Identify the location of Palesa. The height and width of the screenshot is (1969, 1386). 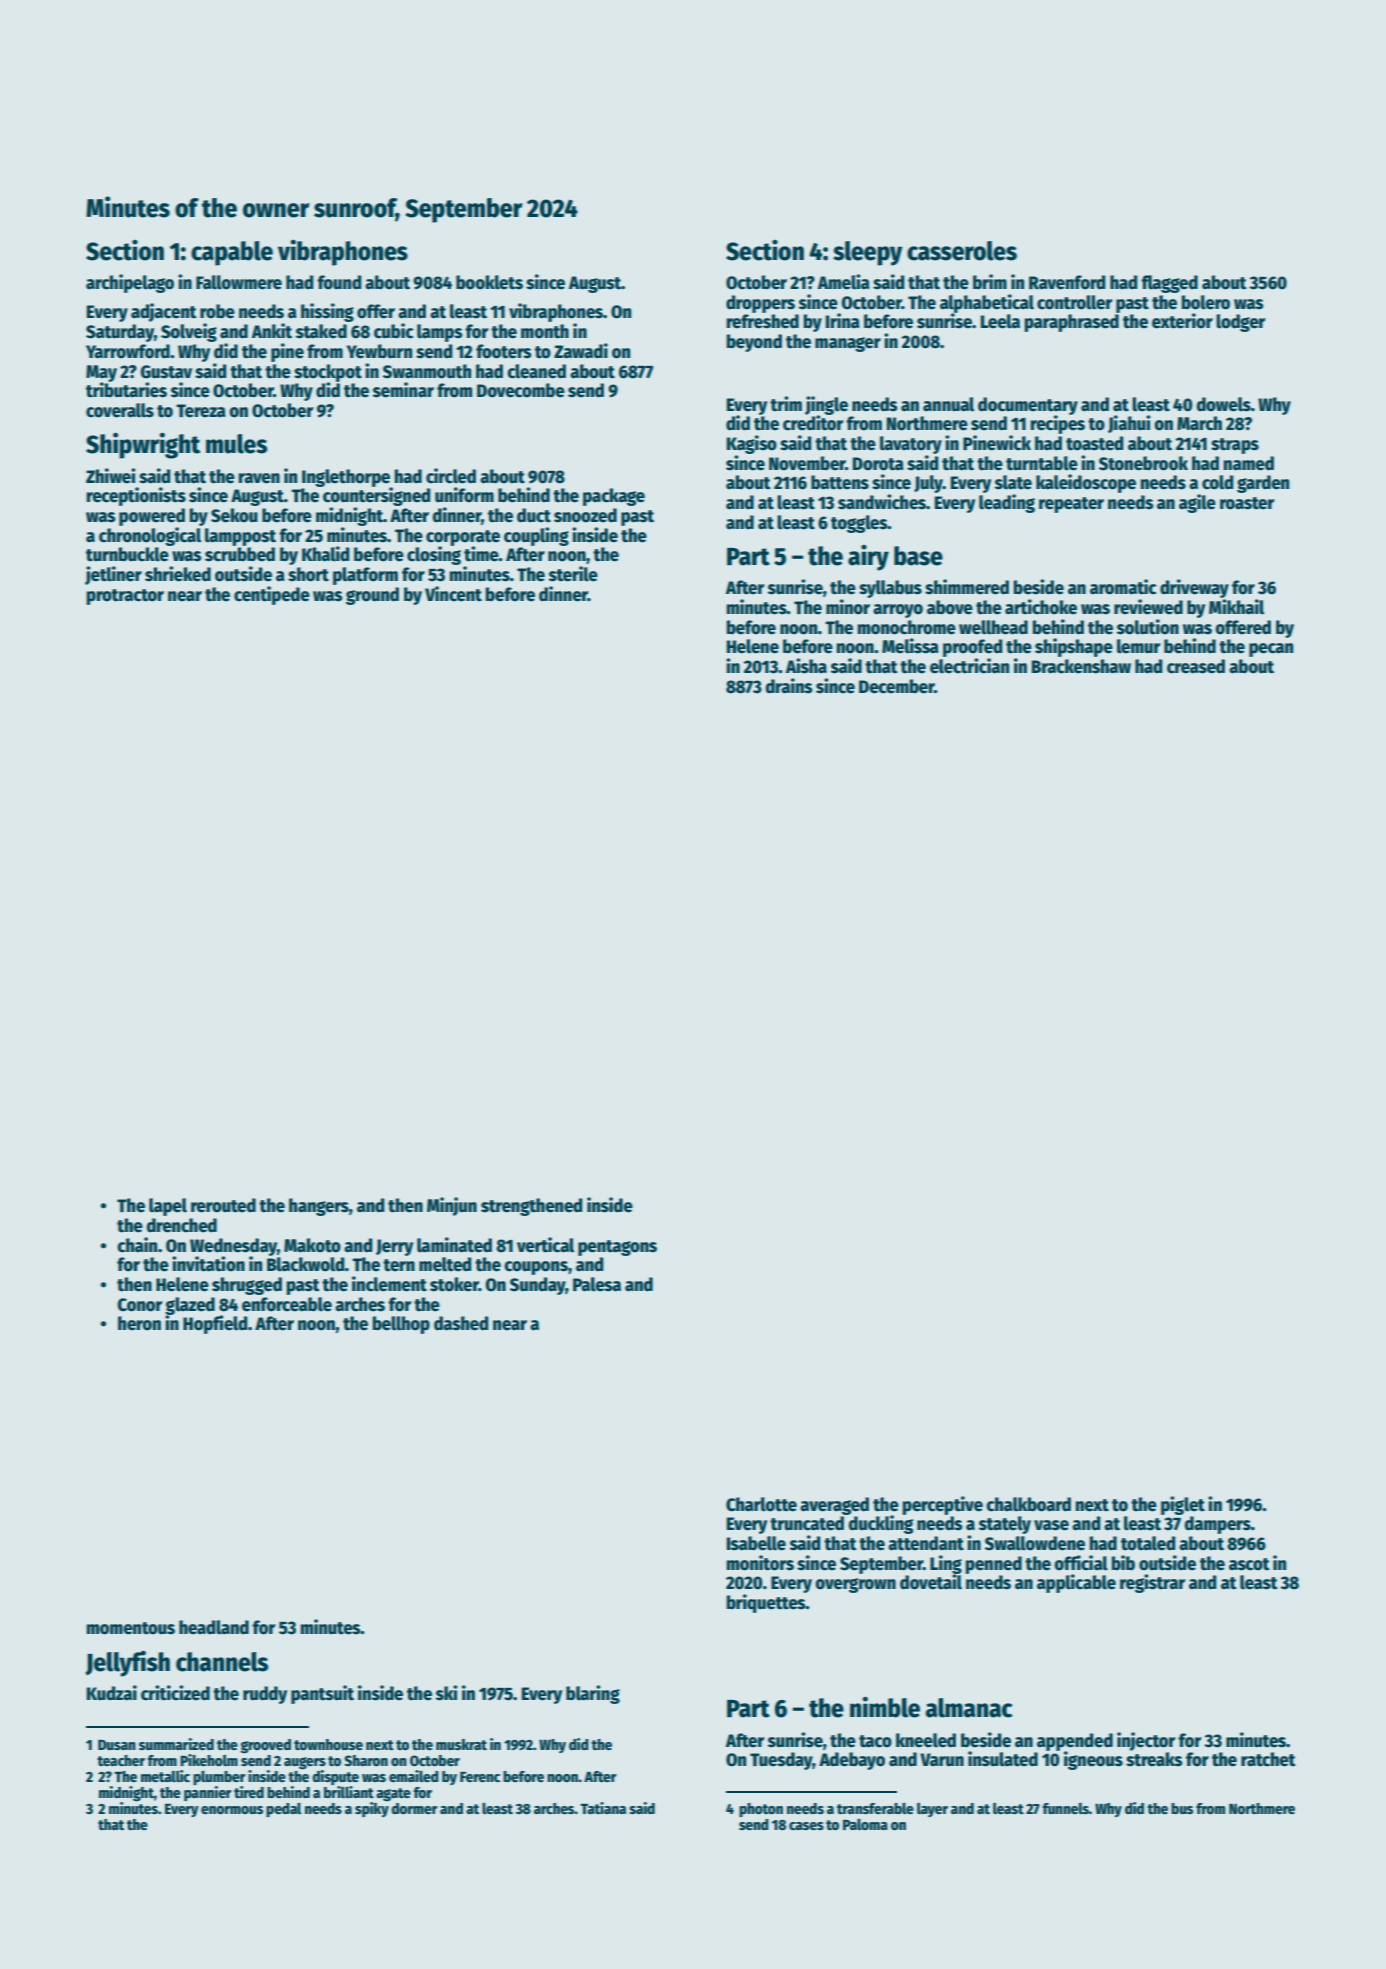
(597, 1284).
